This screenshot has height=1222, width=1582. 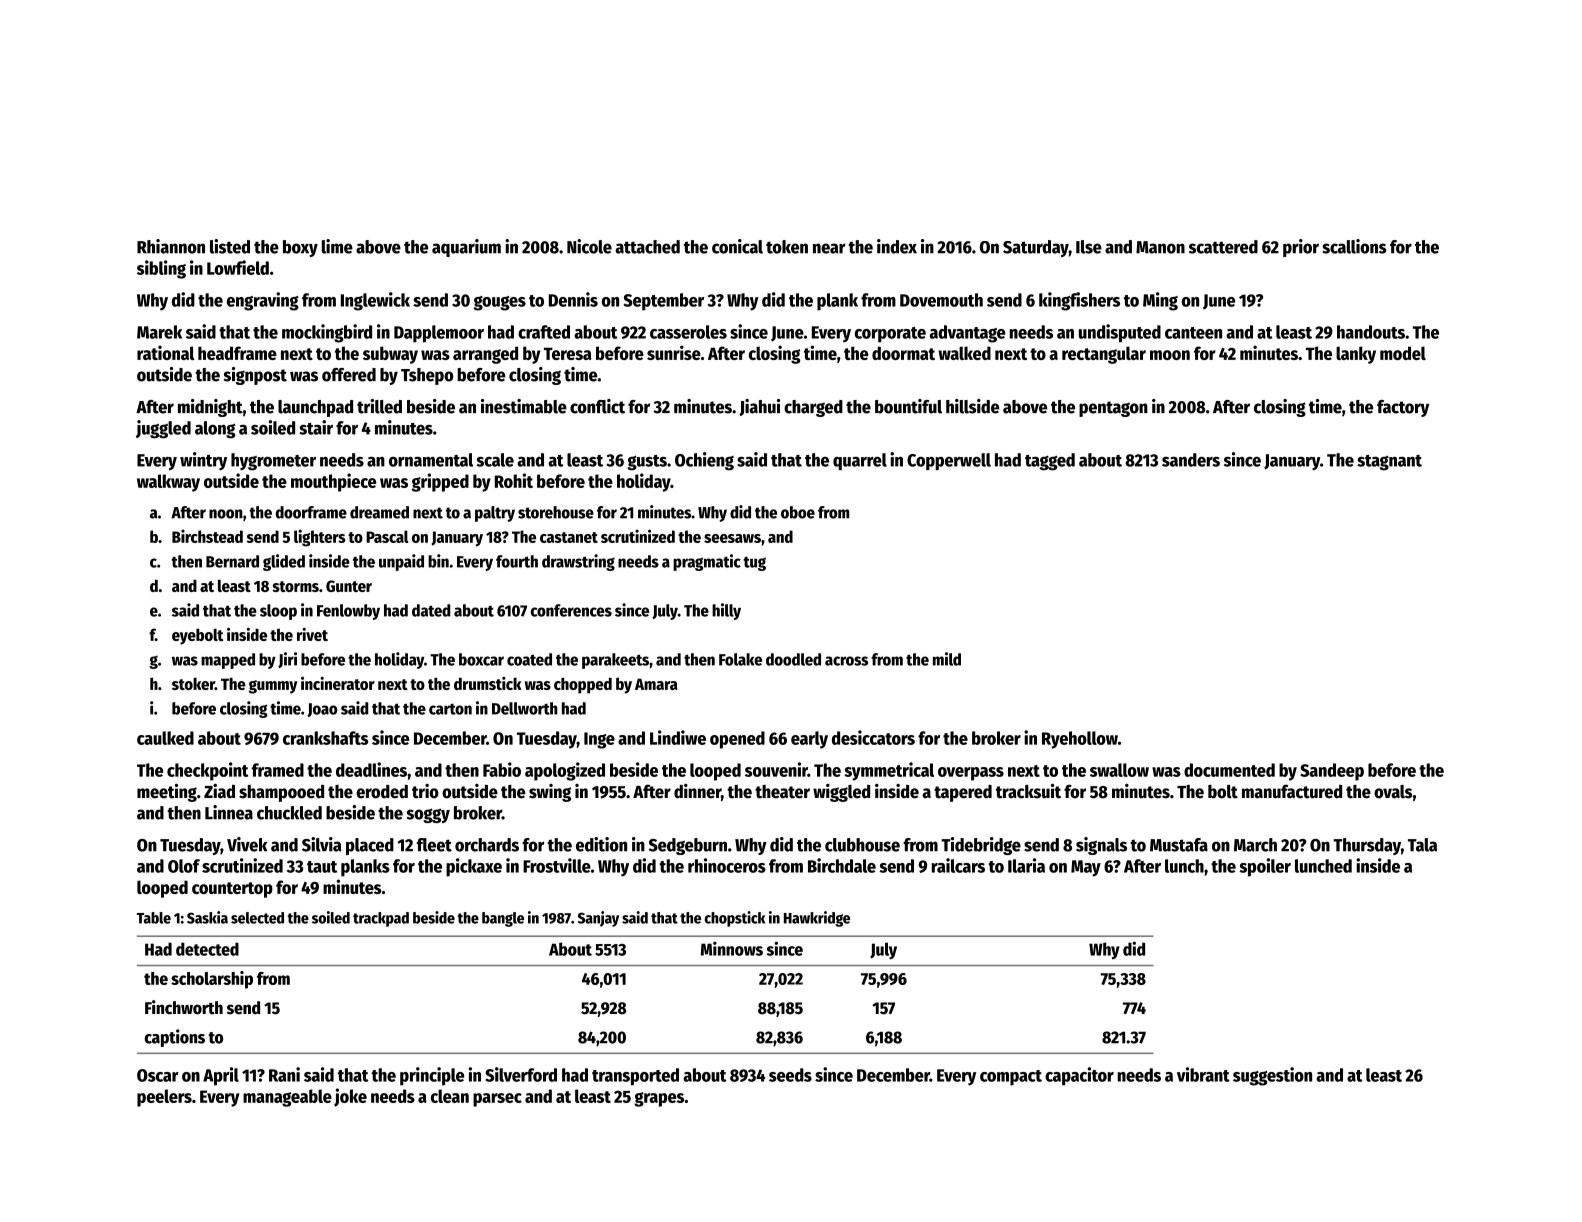 I want to click on fourth, so click(x=517, y=561).
